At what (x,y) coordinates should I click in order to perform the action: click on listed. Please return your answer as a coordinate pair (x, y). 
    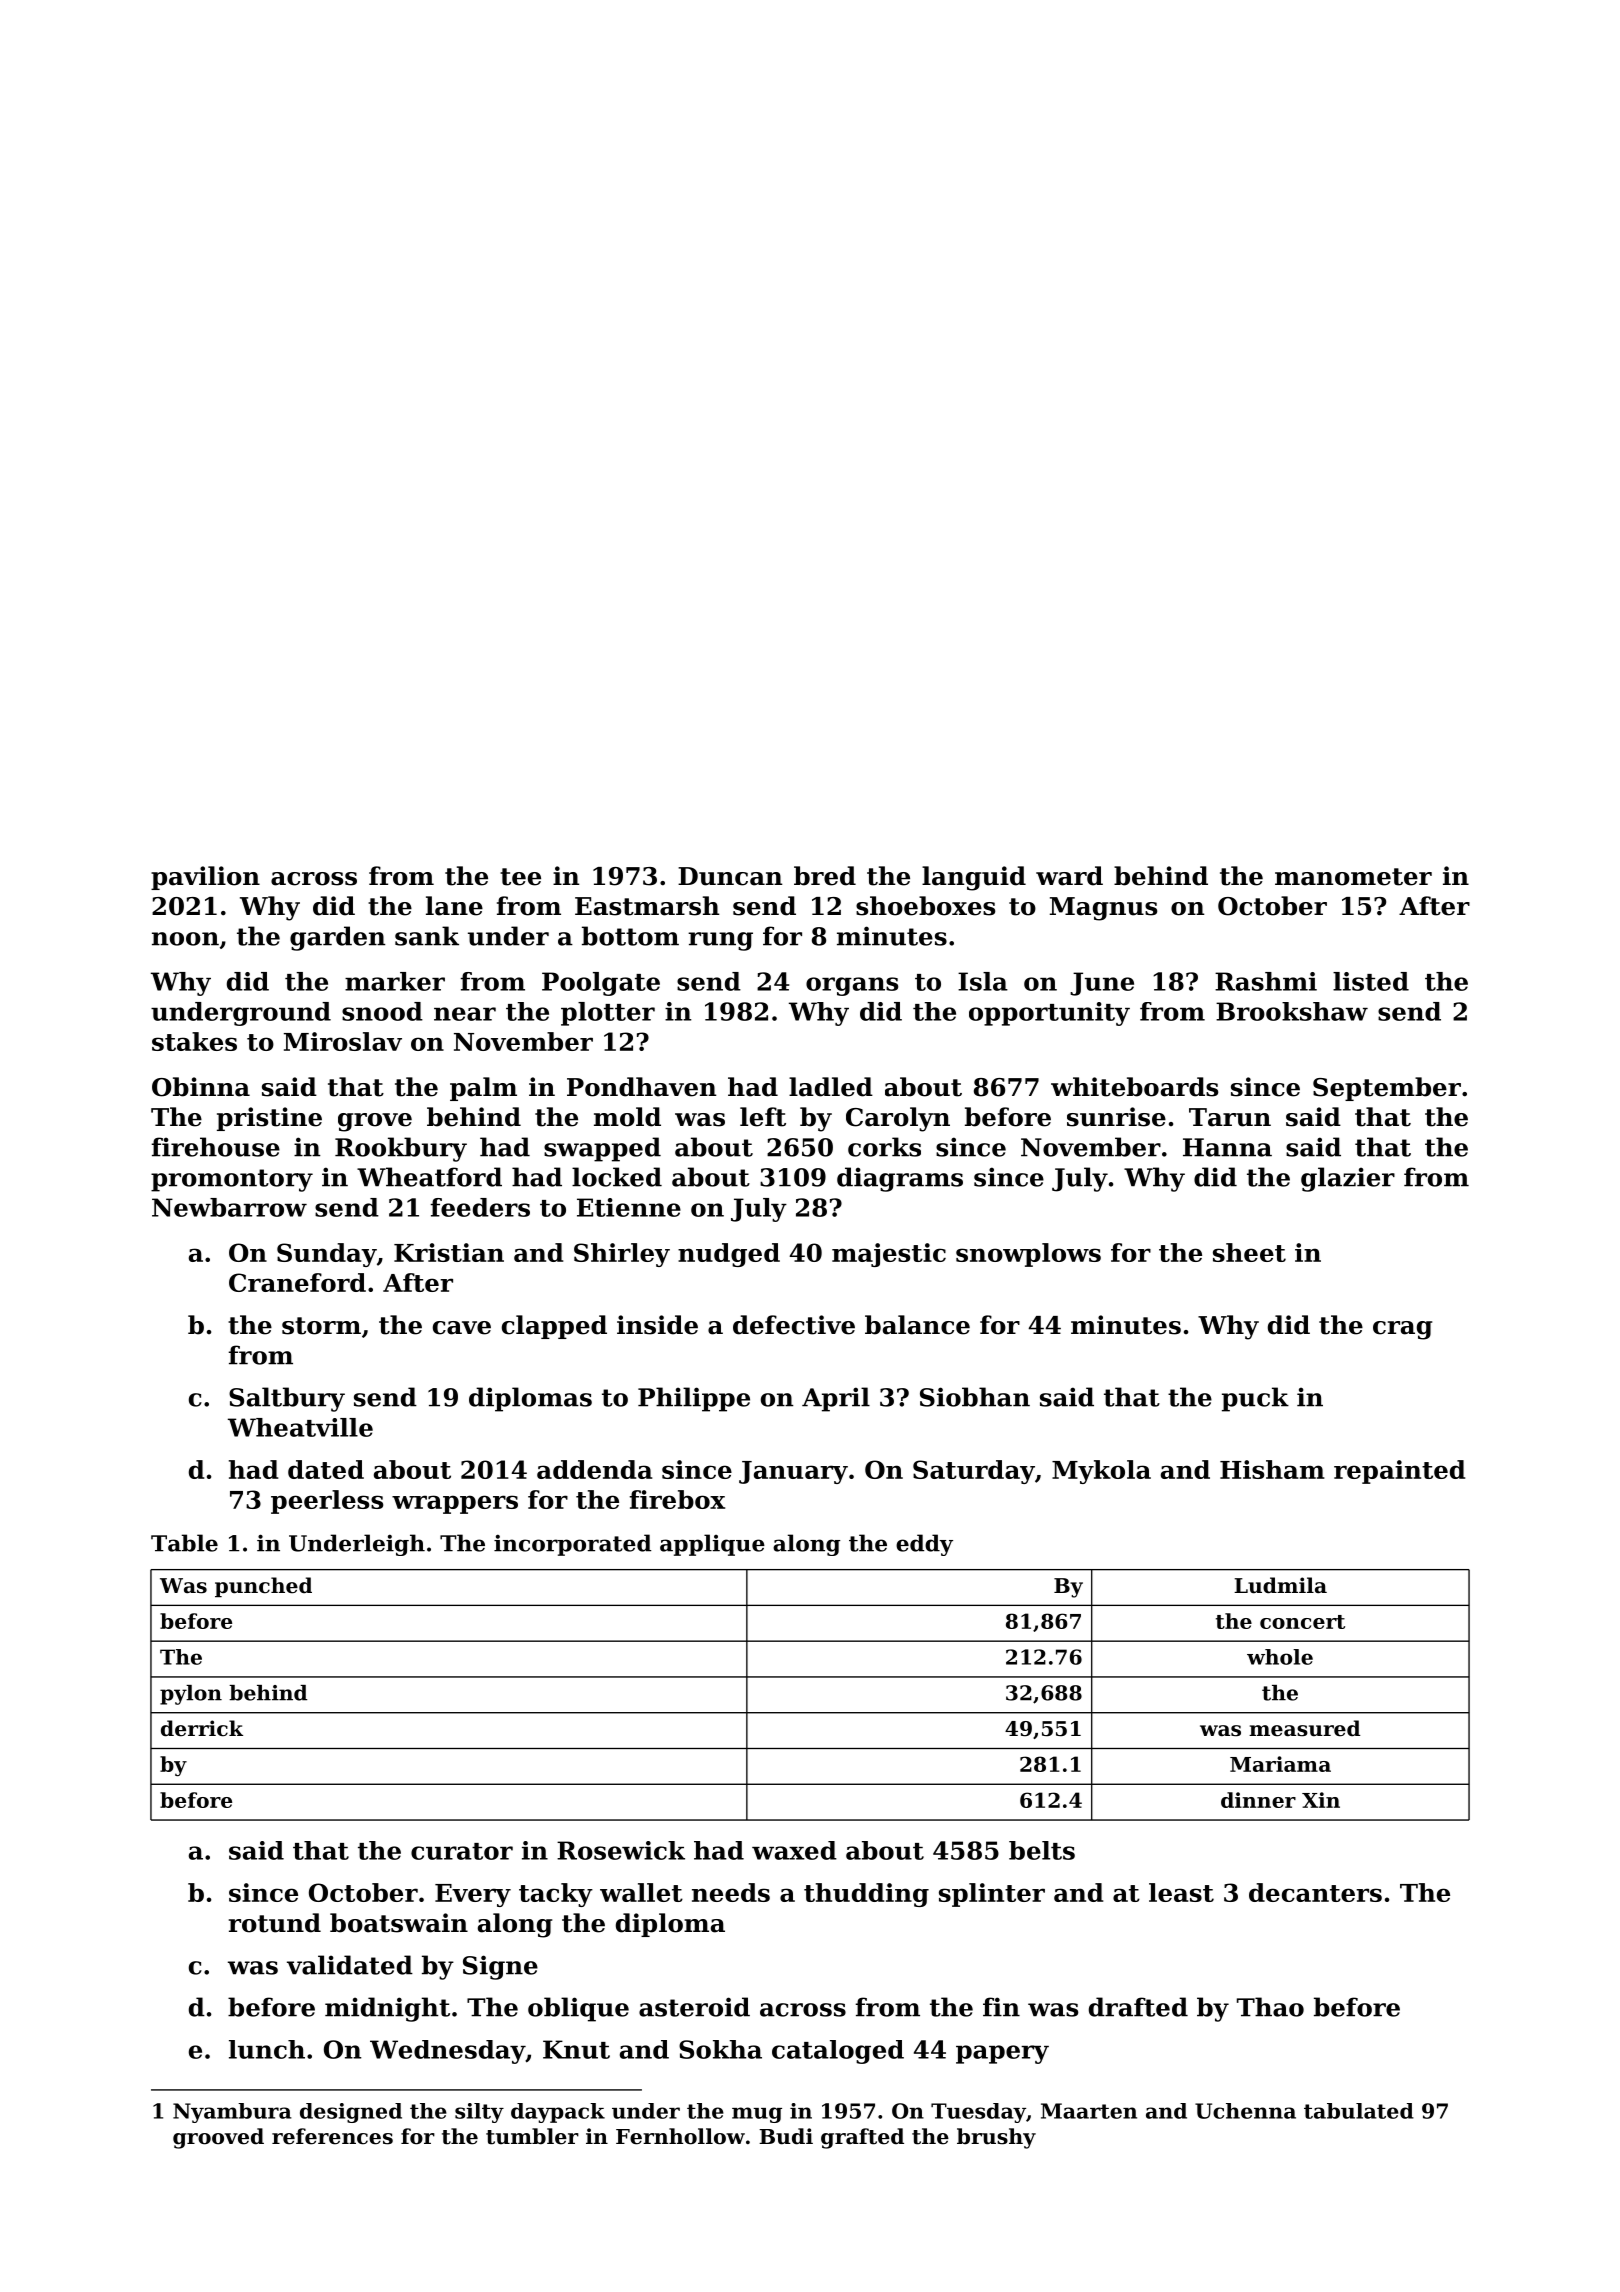
    Looking at the image, I should click on (1371, 981).
